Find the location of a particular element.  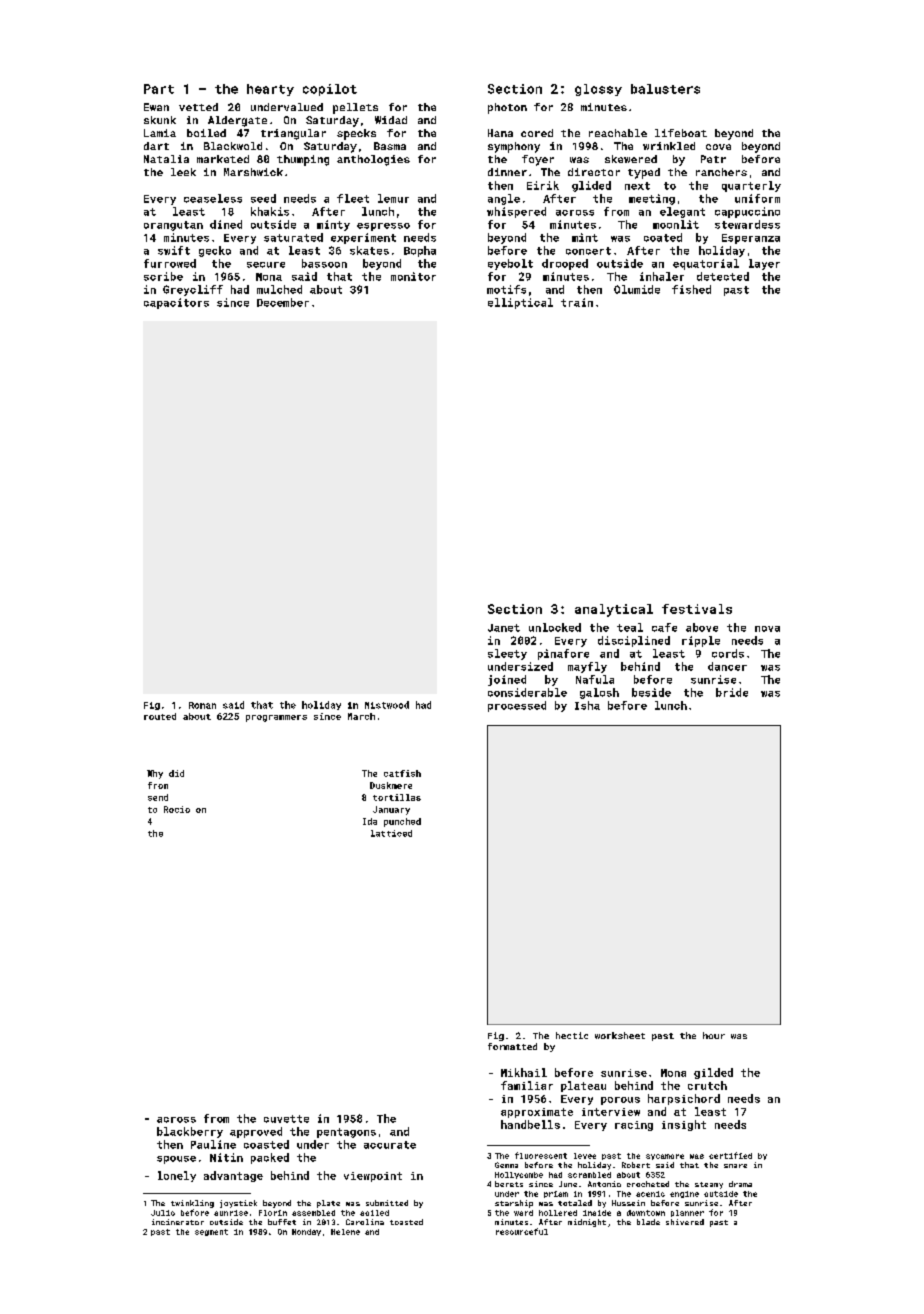

worksheet is located at coordinates (620, 1035).
